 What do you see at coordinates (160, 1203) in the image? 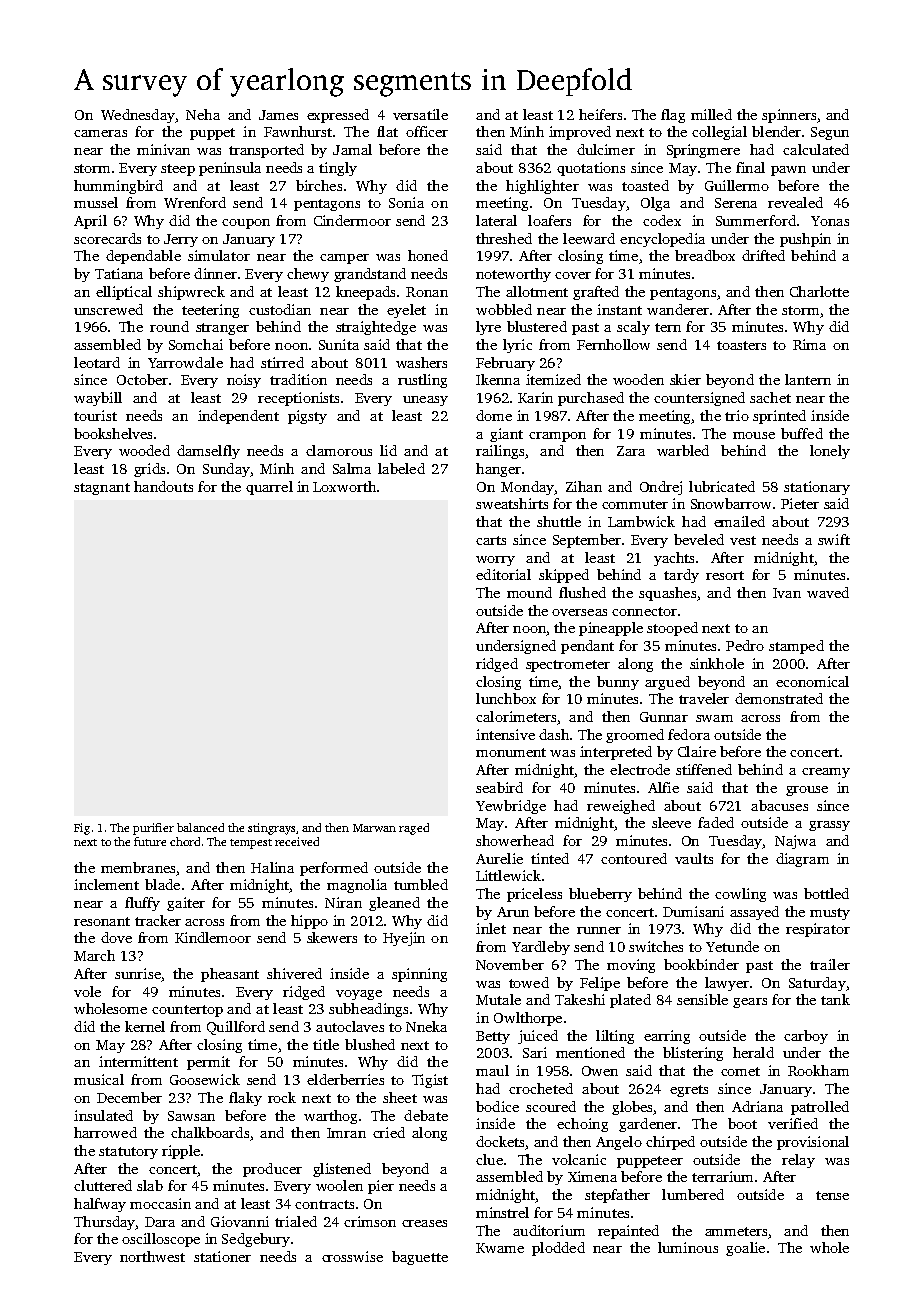
I see `moccasin` at bounding box center [160, 1203].
